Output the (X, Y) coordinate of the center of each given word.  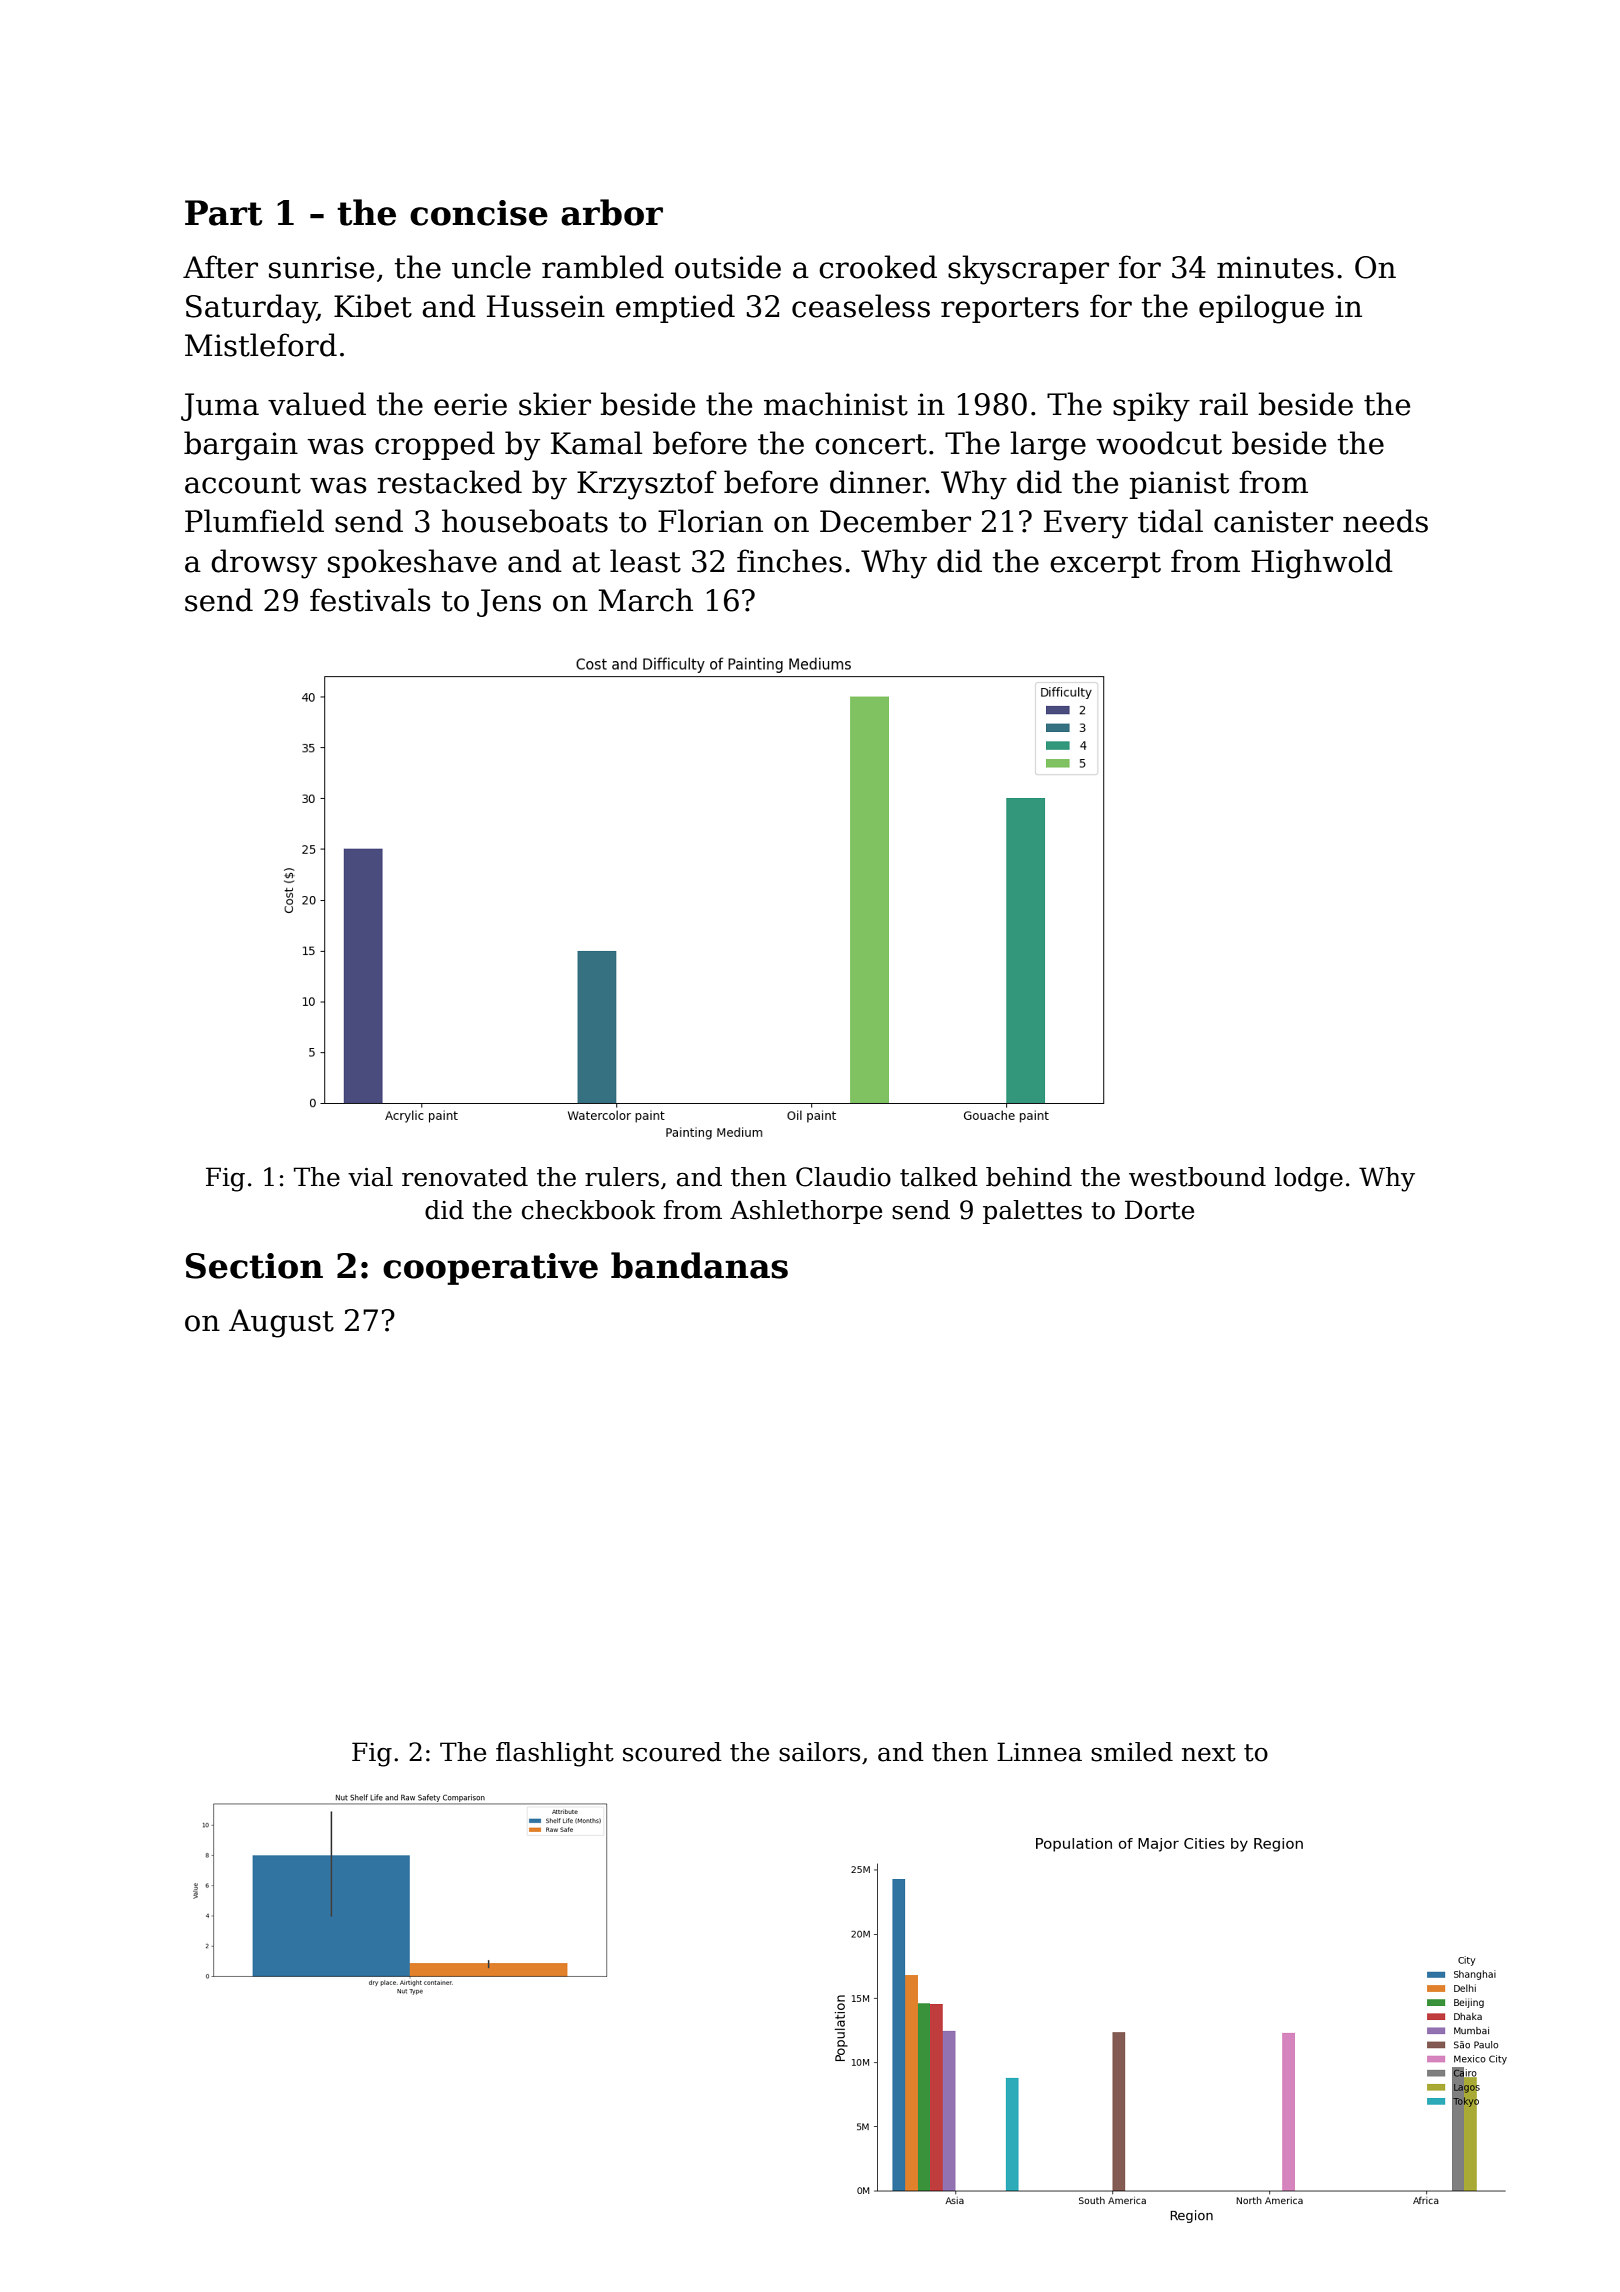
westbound (1197, 1177)
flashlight (555, 1754)
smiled (1132, 1752)
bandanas (699, 1265)
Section (254, 1266)
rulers (622, 1177)
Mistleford (261, 345)
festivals (370, 600)
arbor (612, 212)
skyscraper (1028, 270)
